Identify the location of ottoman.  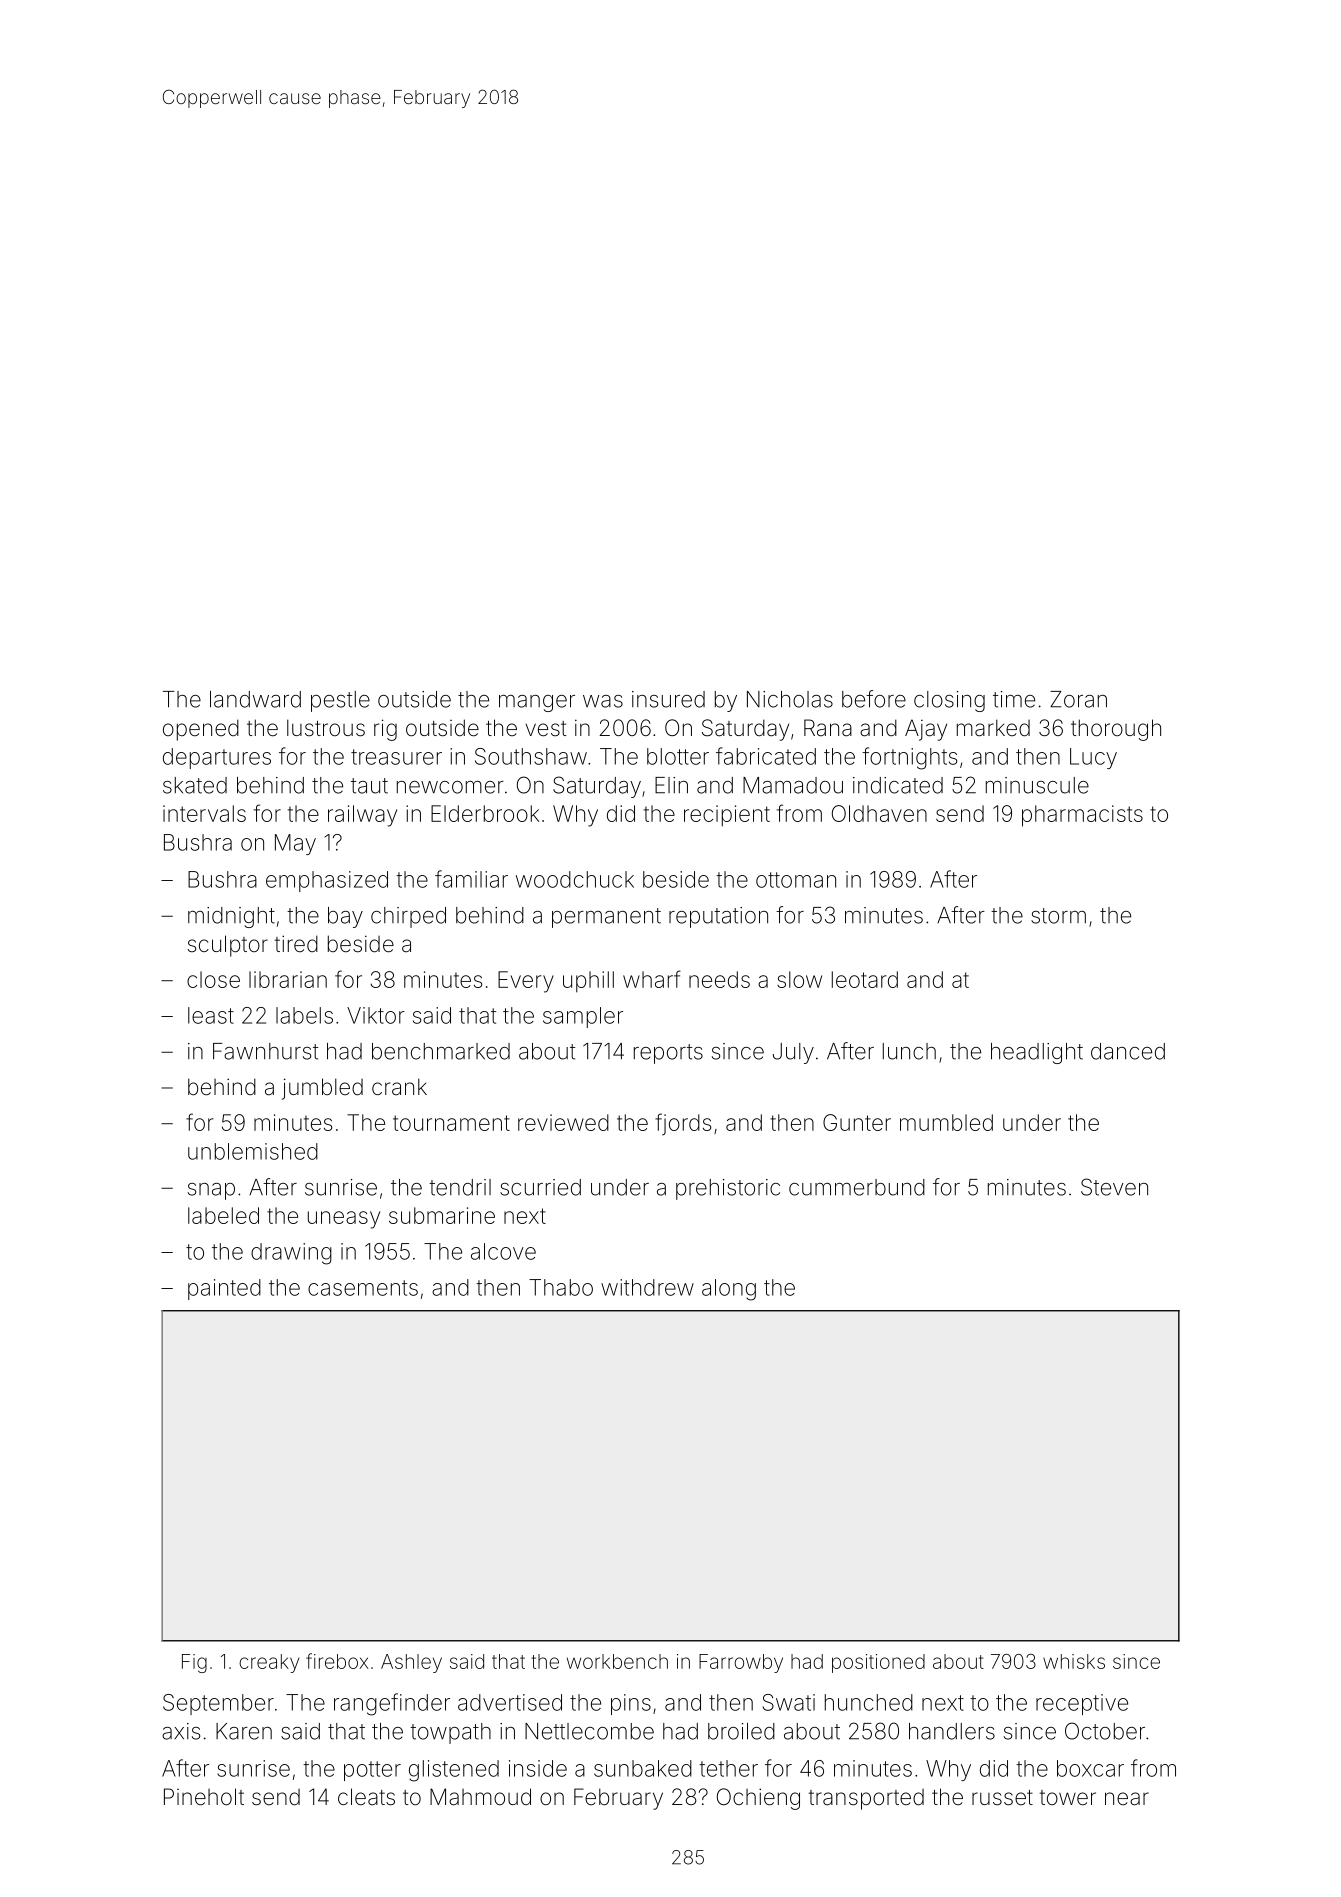
(796, 880).
